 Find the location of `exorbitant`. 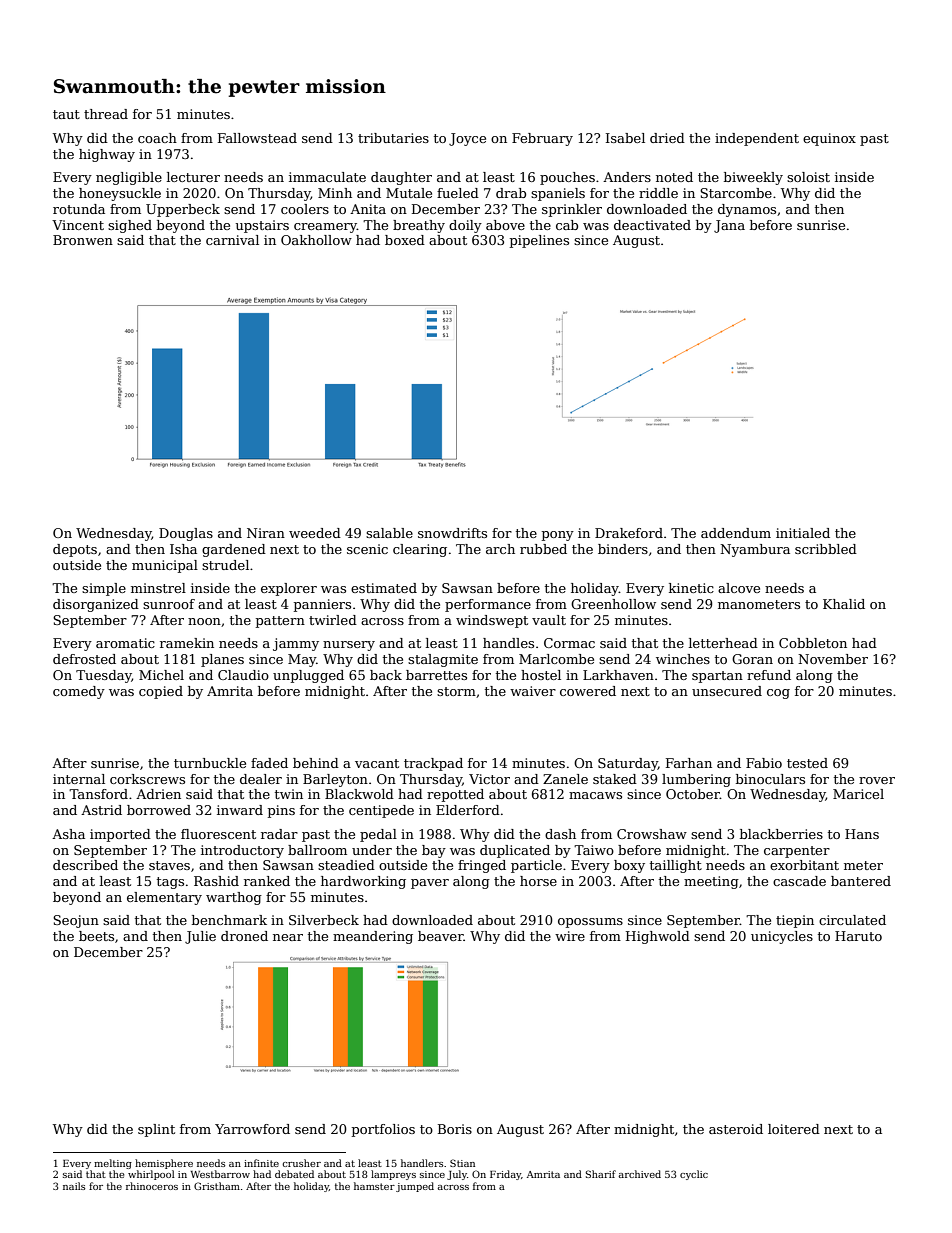

exorbitant is located at coordinates (804, 865).
